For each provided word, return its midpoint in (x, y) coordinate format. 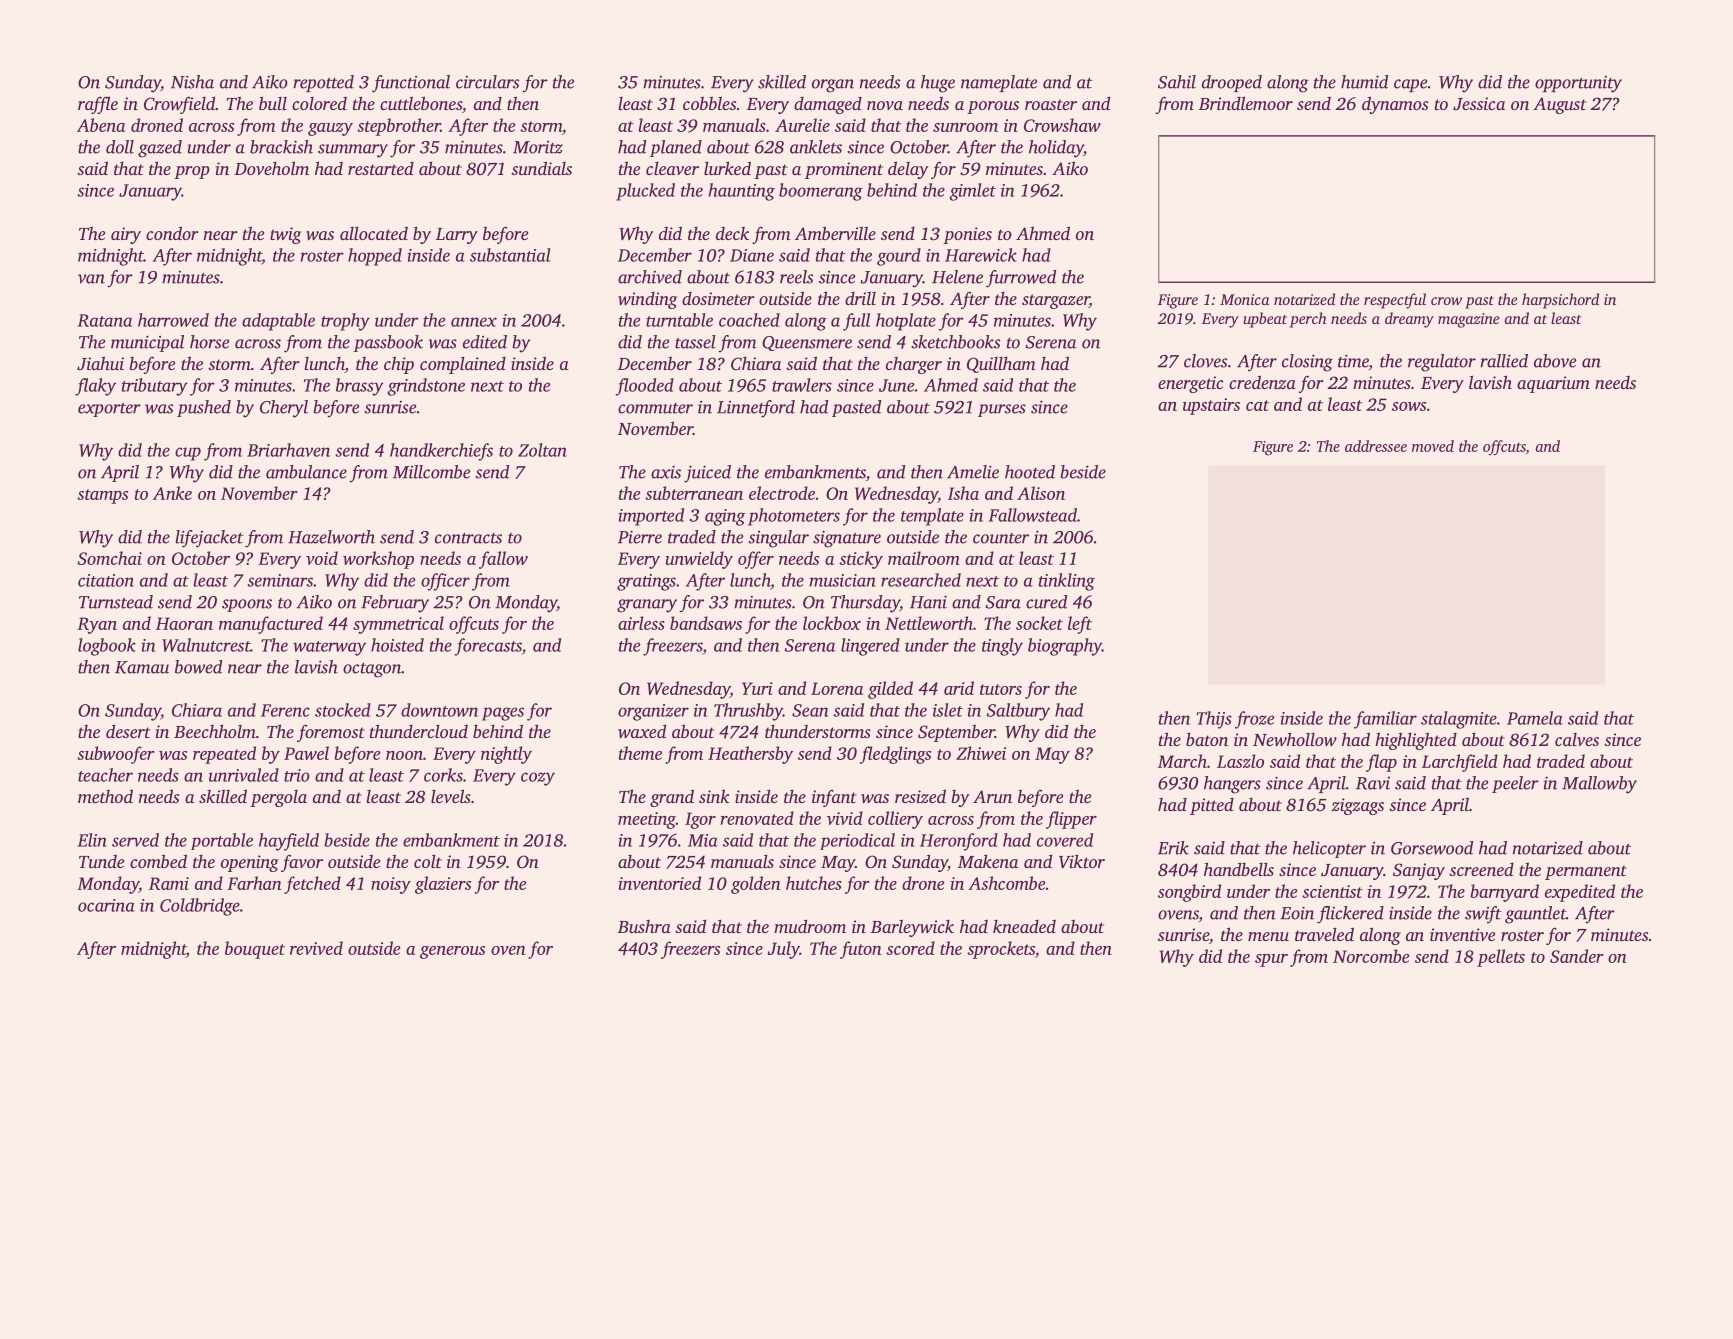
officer (445, 582)
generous (452, 952)
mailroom (924, 558)
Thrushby (748, 712)
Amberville (835, 233)
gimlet (973, 192)
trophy (345, 322)
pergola (278, 798)
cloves (1205, 361)
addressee (1376, 446)
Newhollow (1295, 739)
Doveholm (271, 168)
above (1555, 361)
